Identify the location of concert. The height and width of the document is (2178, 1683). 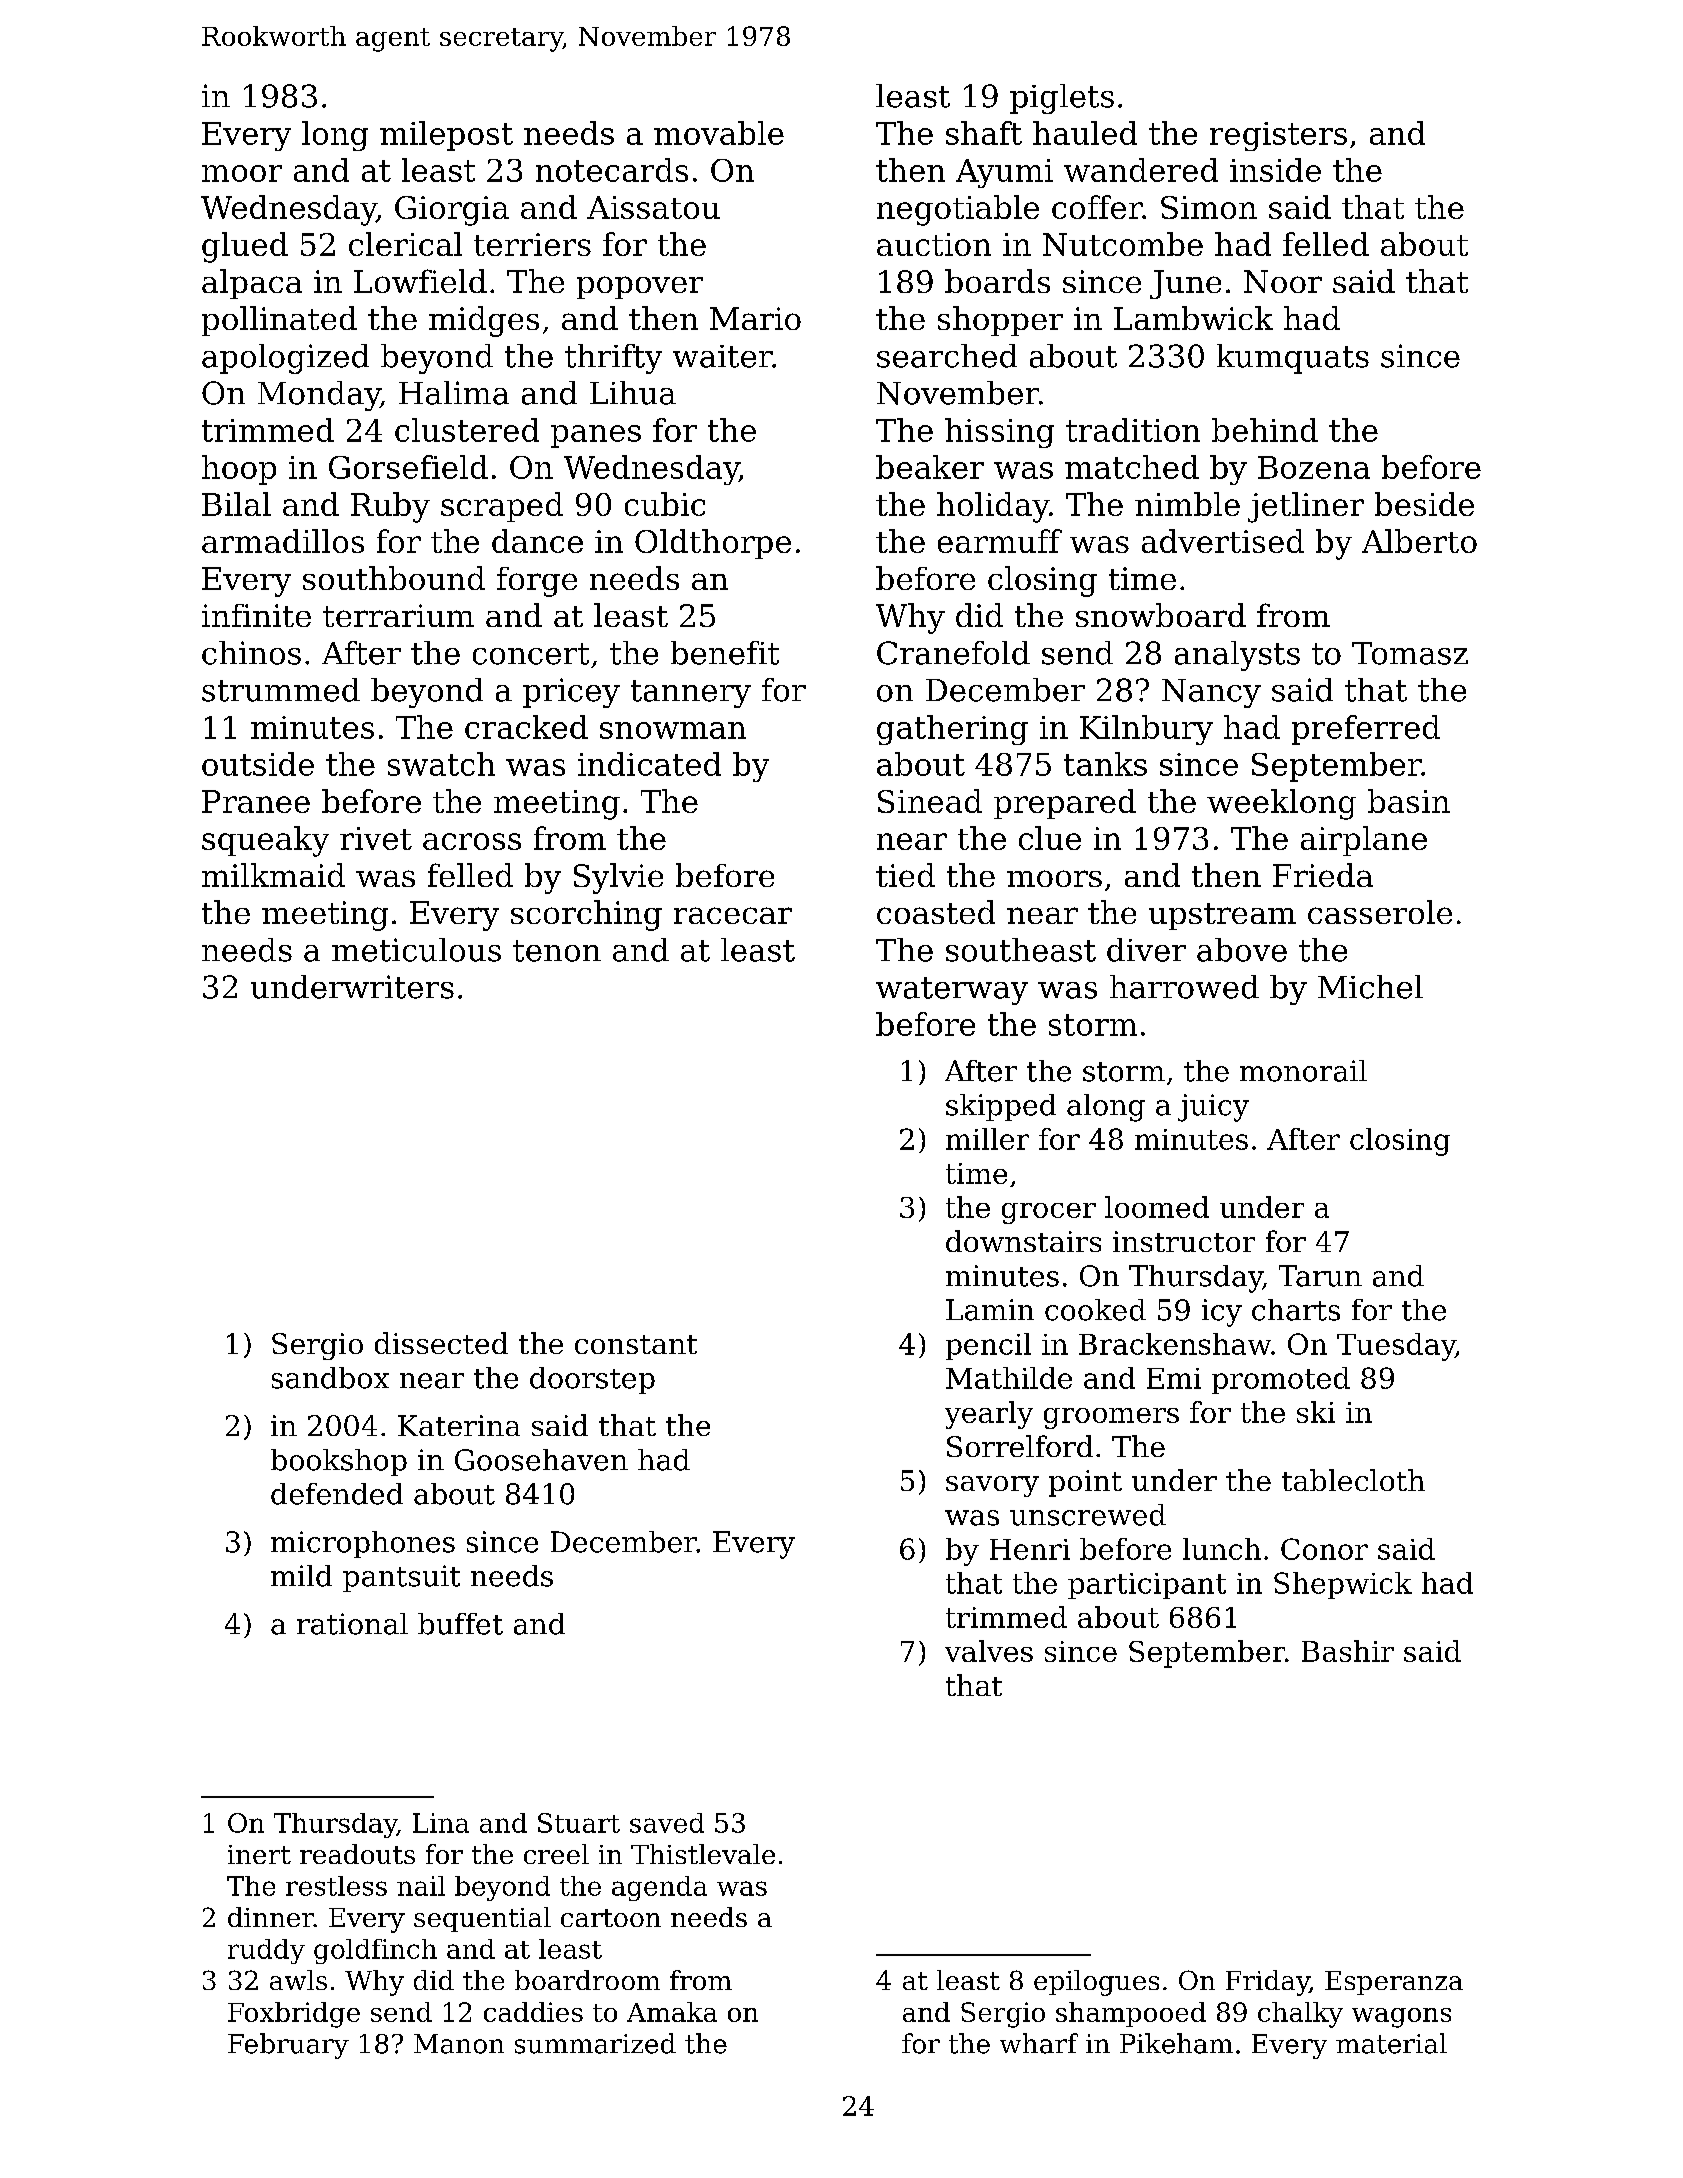
(531, 654).
